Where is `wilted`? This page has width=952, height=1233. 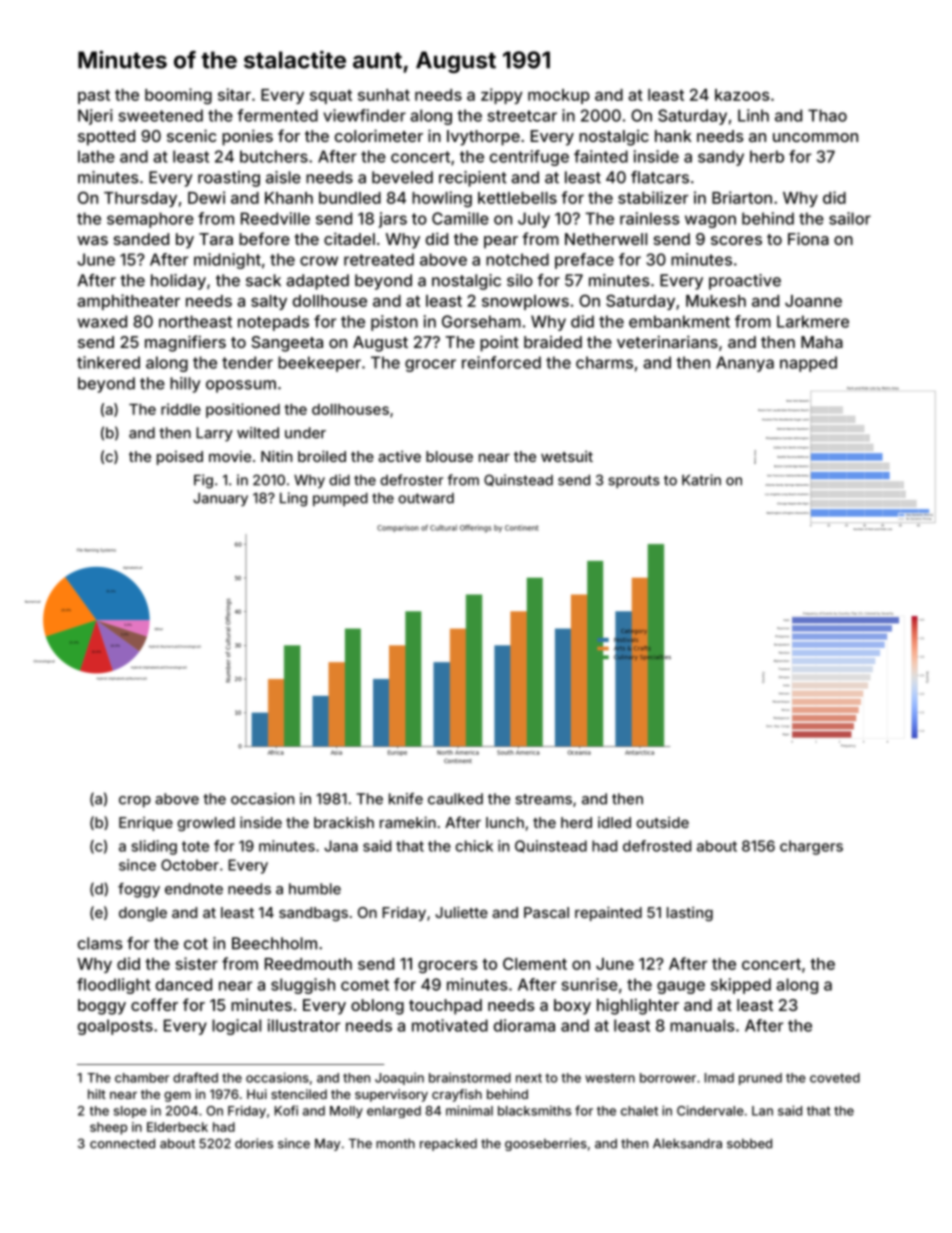
wilted is located at coordinates (258, 433).
